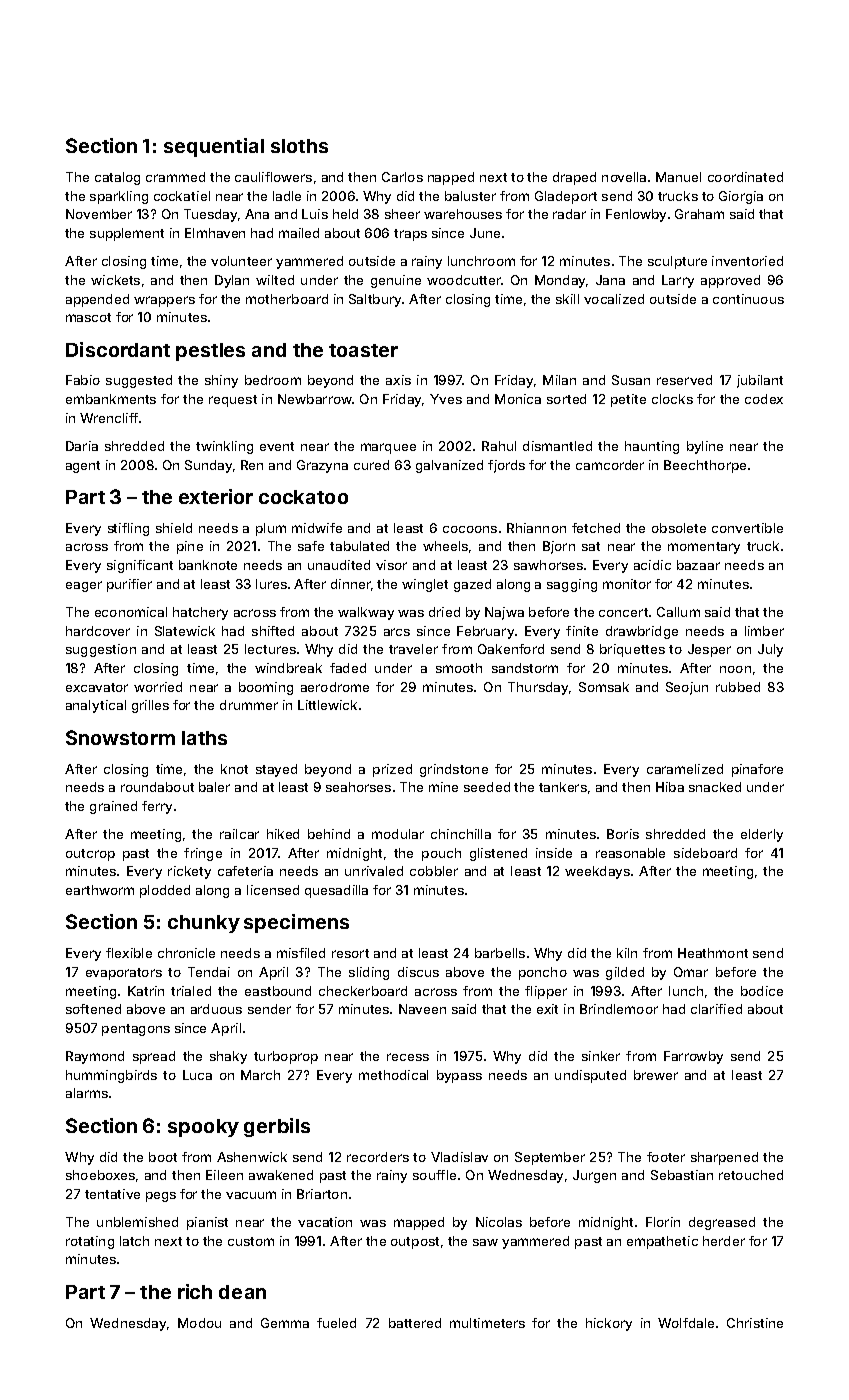  I want to click on turboprop, so click(286, 1057).
